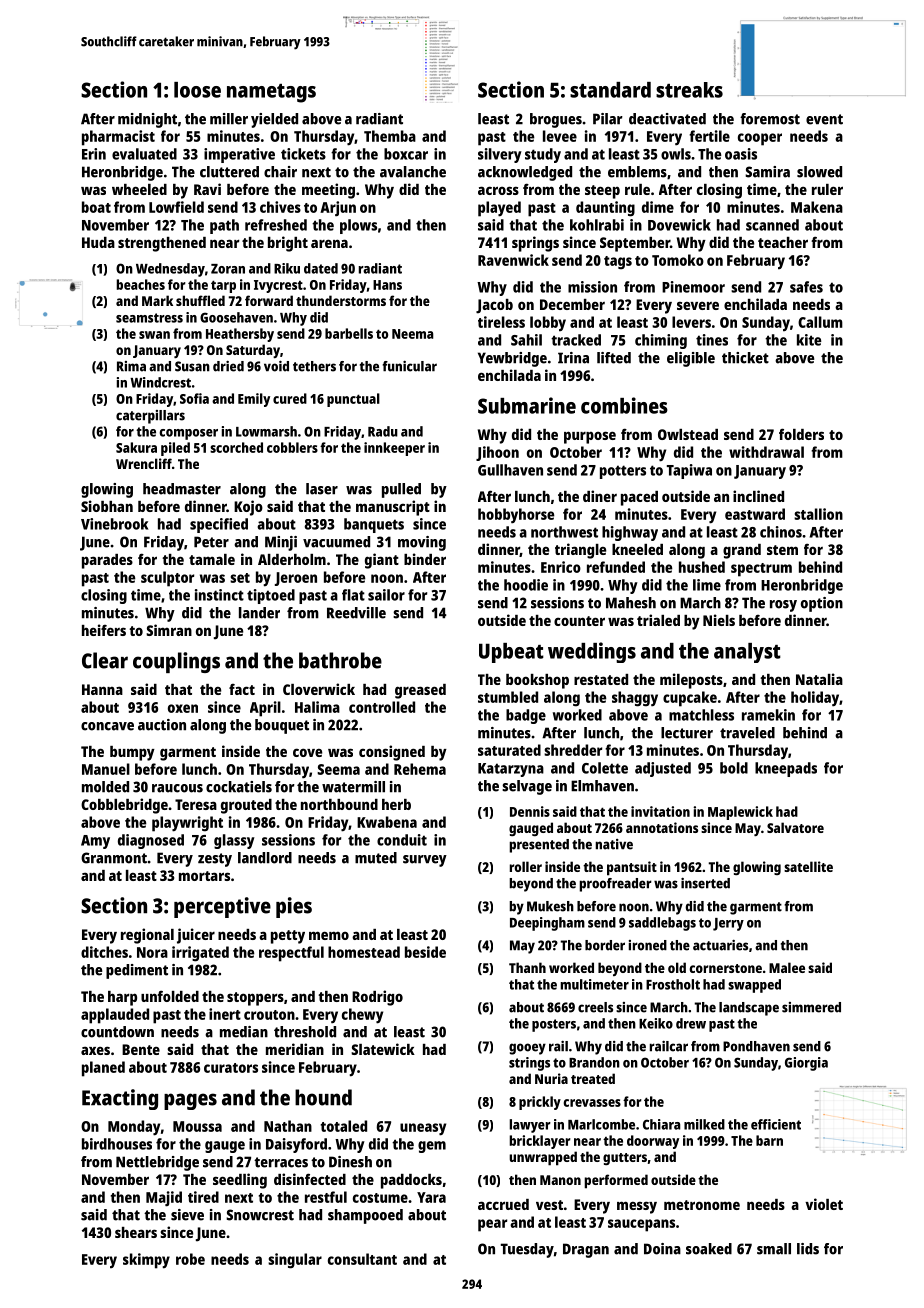 The image size is (924, 1308). I want to click on yielded, so click(274, 120).
